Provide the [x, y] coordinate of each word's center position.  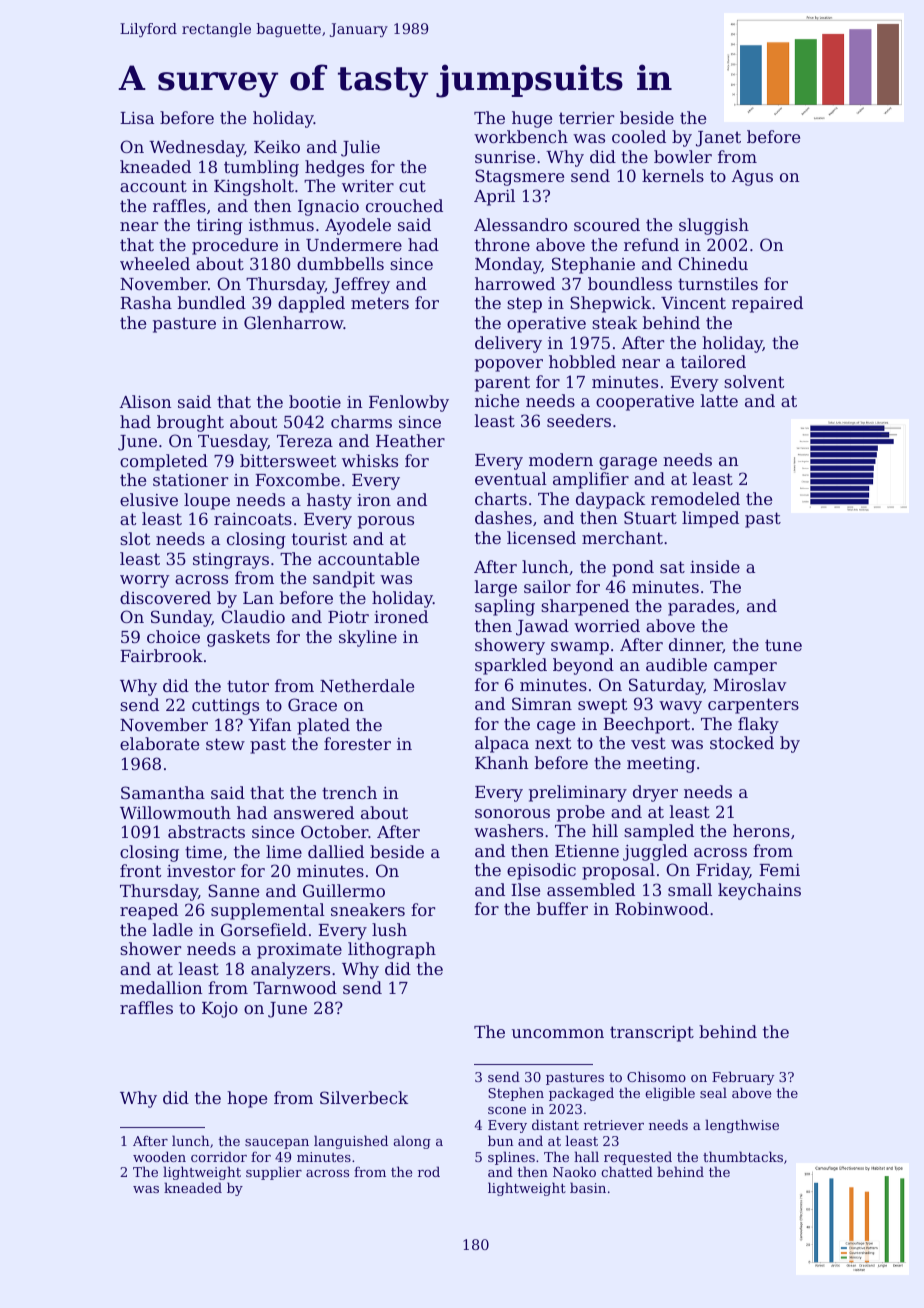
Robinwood [662, 908]
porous [386, 522]
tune [783, 645]
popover [509, 365]
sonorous [512, 813]
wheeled [155, 263]
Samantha [163, 792]
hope [247, 1099]
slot [135, 538]
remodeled [695, 498]
